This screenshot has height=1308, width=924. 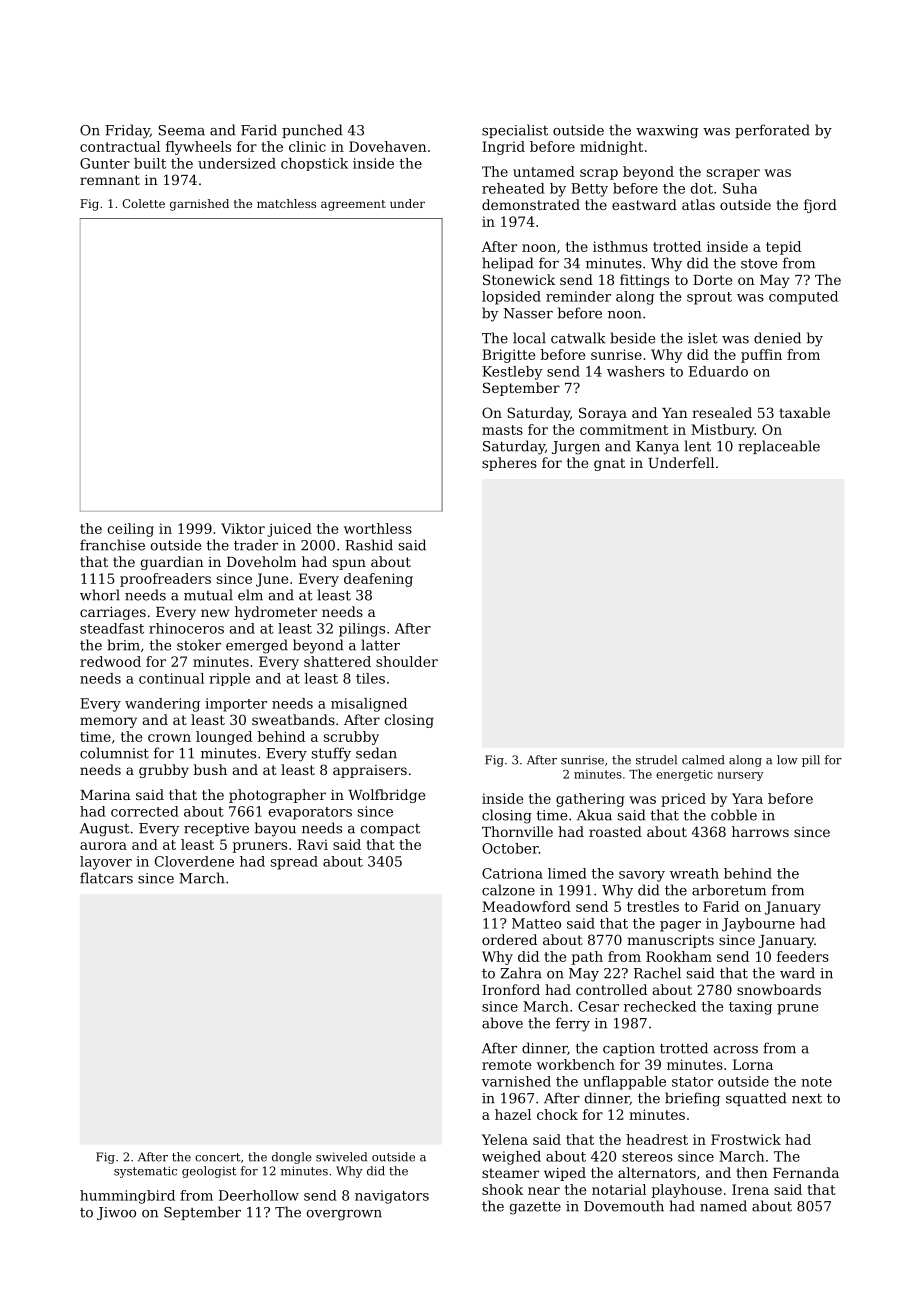 I want to click on headrest, so click(x=657, y=1139).
